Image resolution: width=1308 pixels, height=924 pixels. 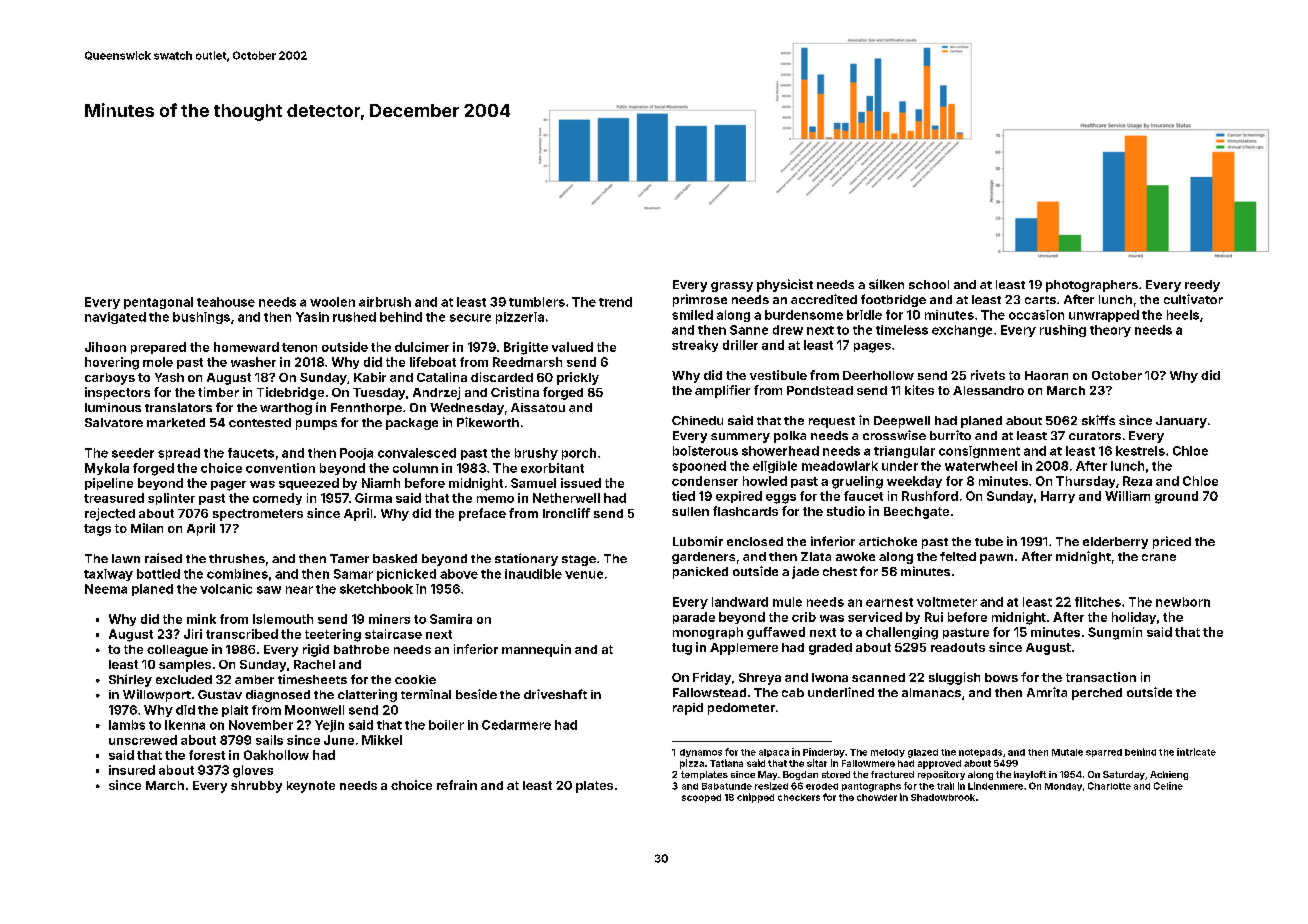 I want to click on artichoke, so click(x=888, y=541).
